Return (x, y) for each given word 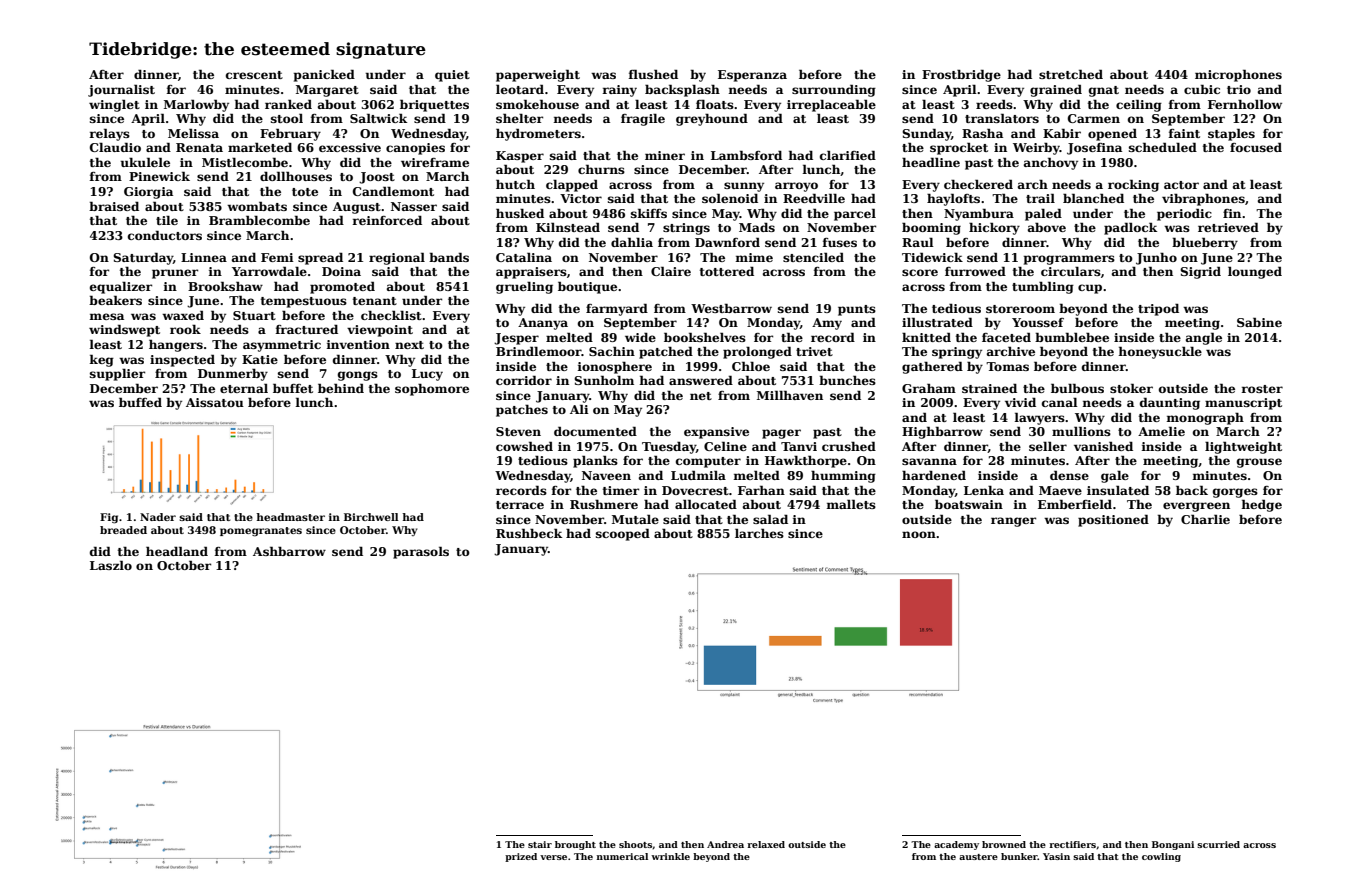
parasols (421, 552)
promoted (342, 287)
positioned (1113, 521)
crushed (849, 446)
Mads (757, 227)
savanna (929, 461)
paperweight (538, 75)
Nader (158, 517)
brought (575, 845)
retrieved (1228, 227)
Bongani (1173, 845)
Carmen (1094, 118)
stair (540, 844)
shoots (635, 844)
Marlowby (196, 105)
